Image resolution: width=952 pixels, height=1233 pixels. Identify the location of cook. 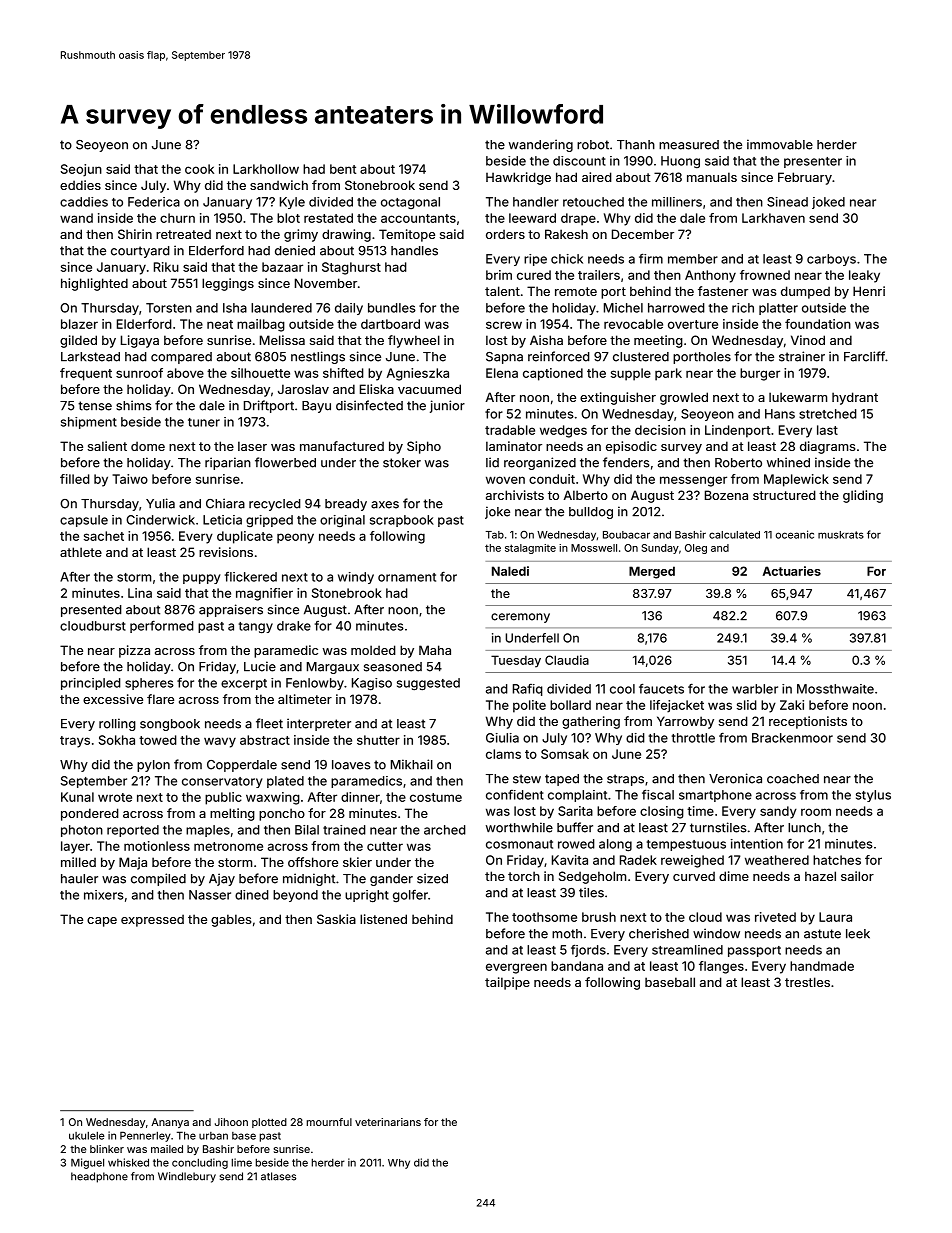
(199, 169).
